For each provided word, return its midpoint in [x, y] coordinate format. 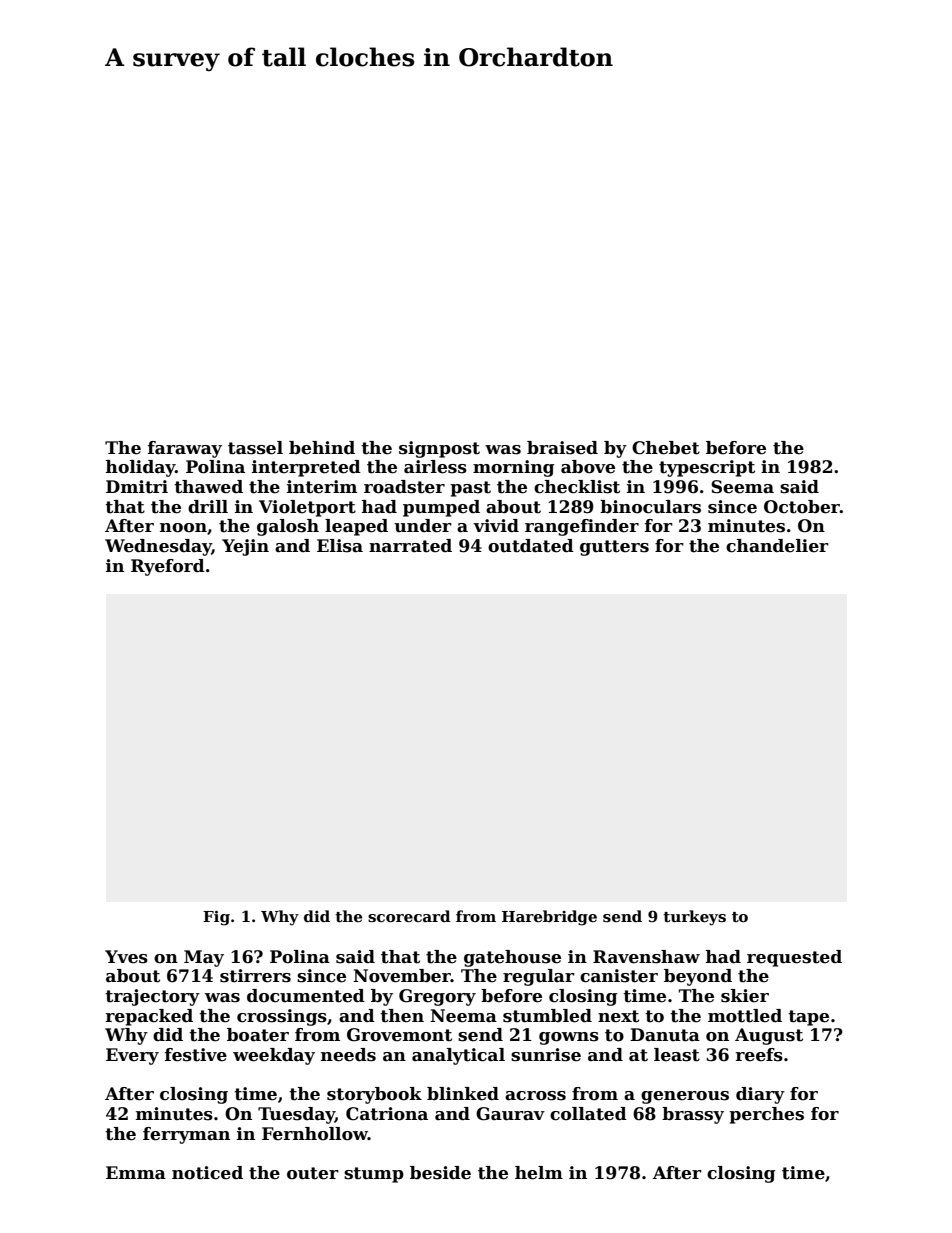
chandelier [777, 546]
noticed [207, 1173]
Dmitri [137, 487]
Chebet [666, 448]
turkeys [694, 918]
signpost [439, 449]
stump [374, 1175]
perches [766, 1115]
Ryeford [168, 567]
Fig [216, 918]
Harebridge [549, 918]
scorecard [409, 916]
